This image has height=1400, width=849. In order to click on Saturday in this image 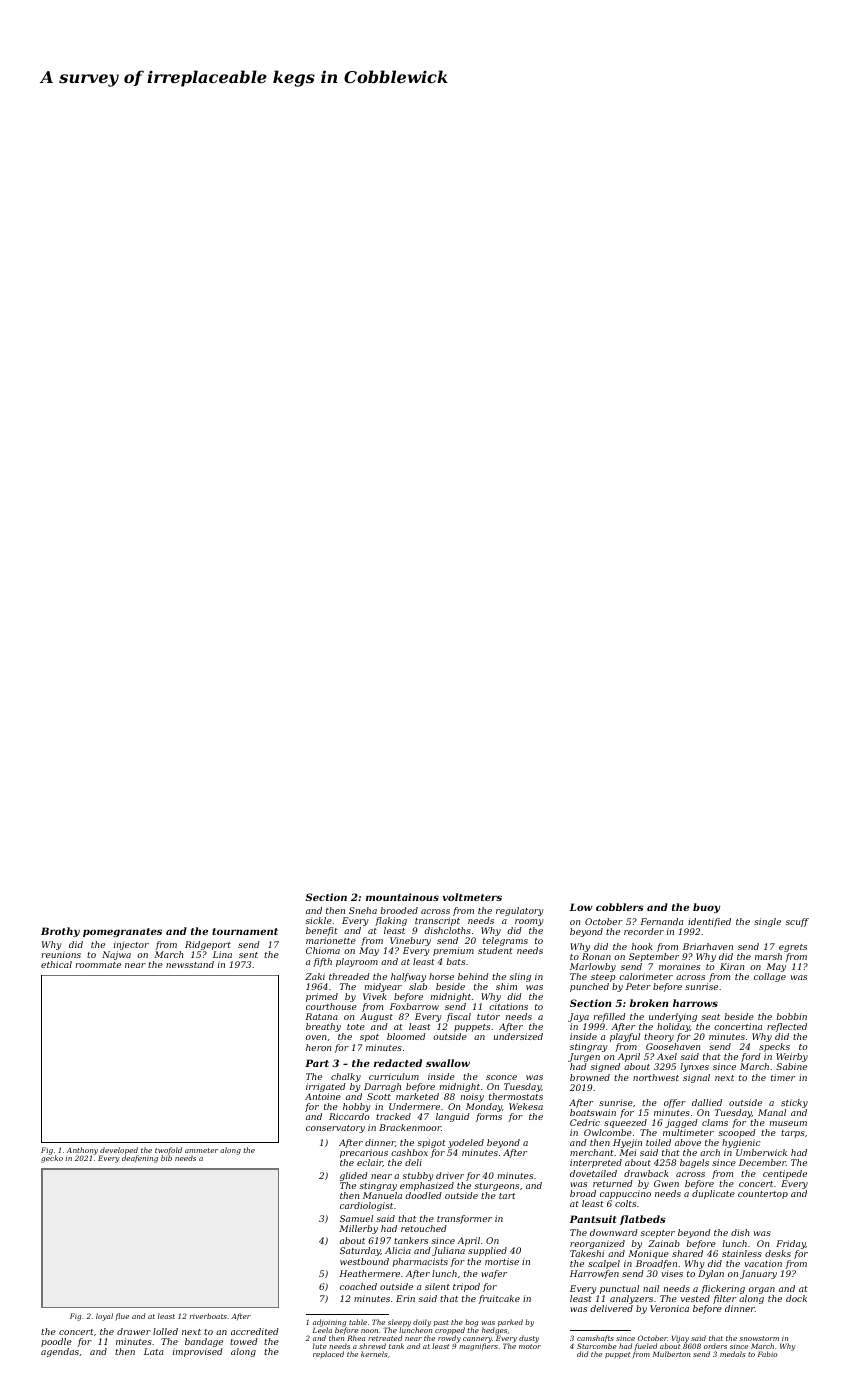, I will do `click(360, 1251)`.
